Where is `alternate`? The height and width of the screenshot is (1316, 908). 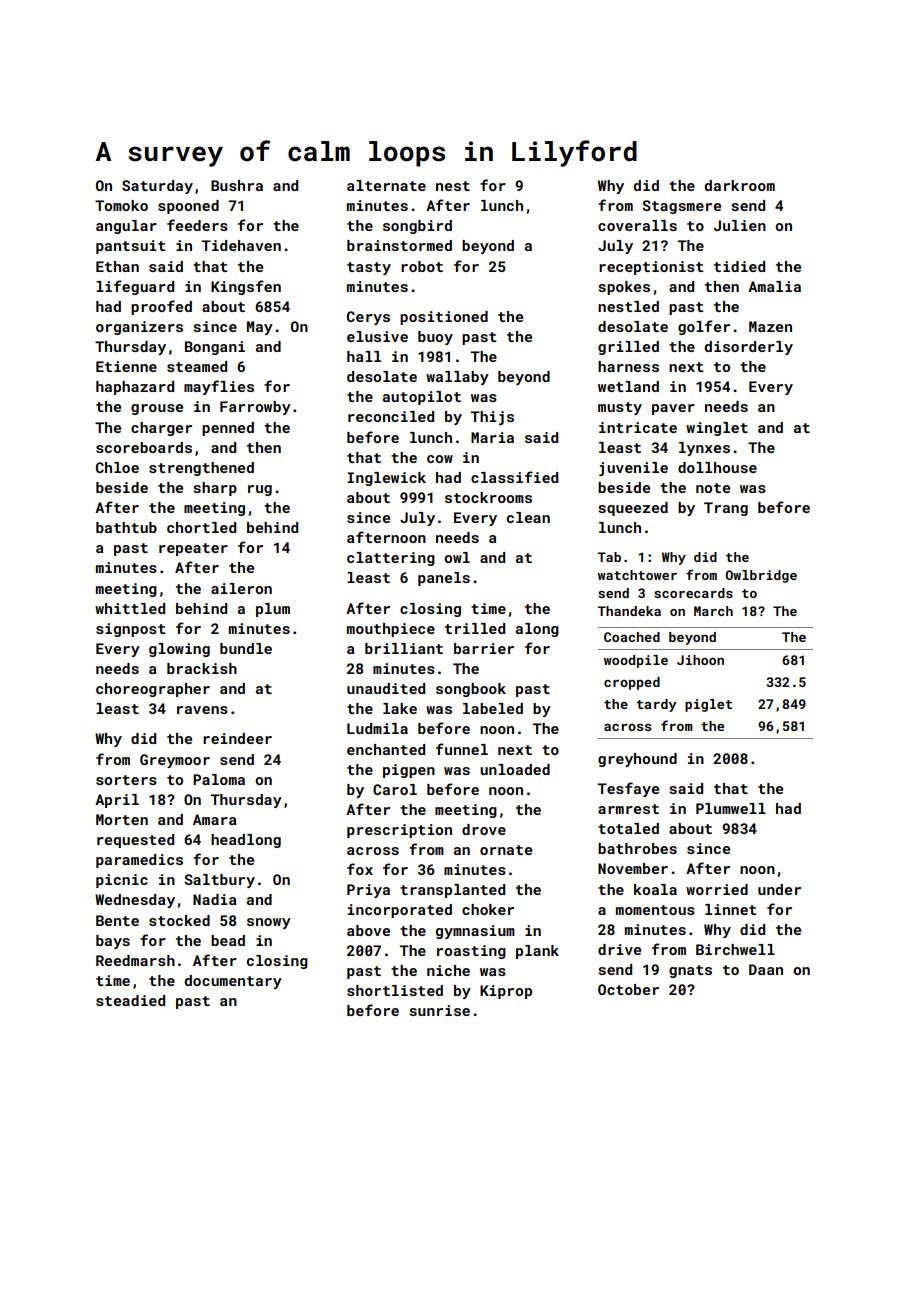 alternate is located at coordinates (386, 185).
